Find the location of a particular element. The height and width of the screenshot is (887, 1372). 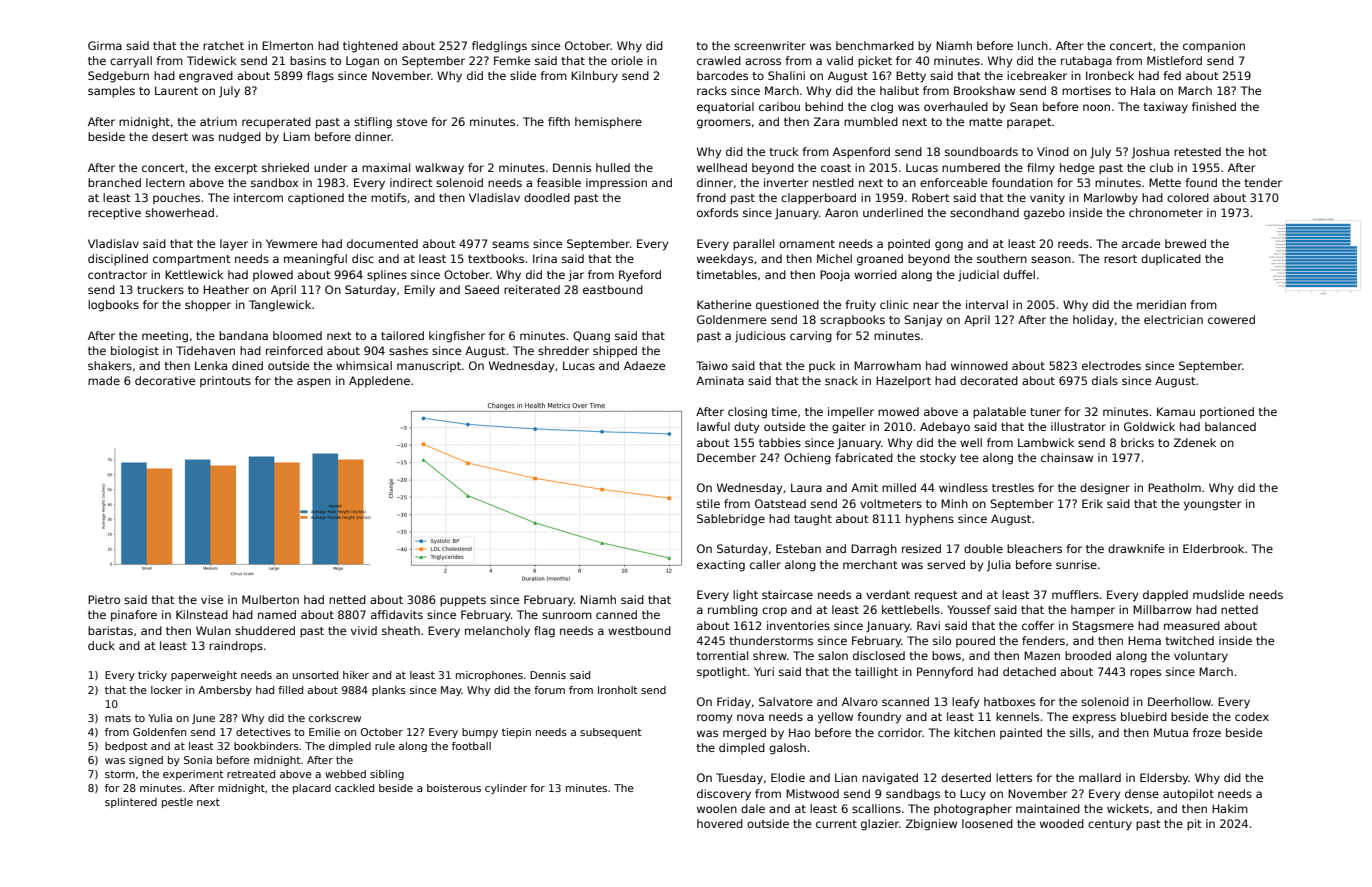

Pietro is located at coordinates (104, 599).
